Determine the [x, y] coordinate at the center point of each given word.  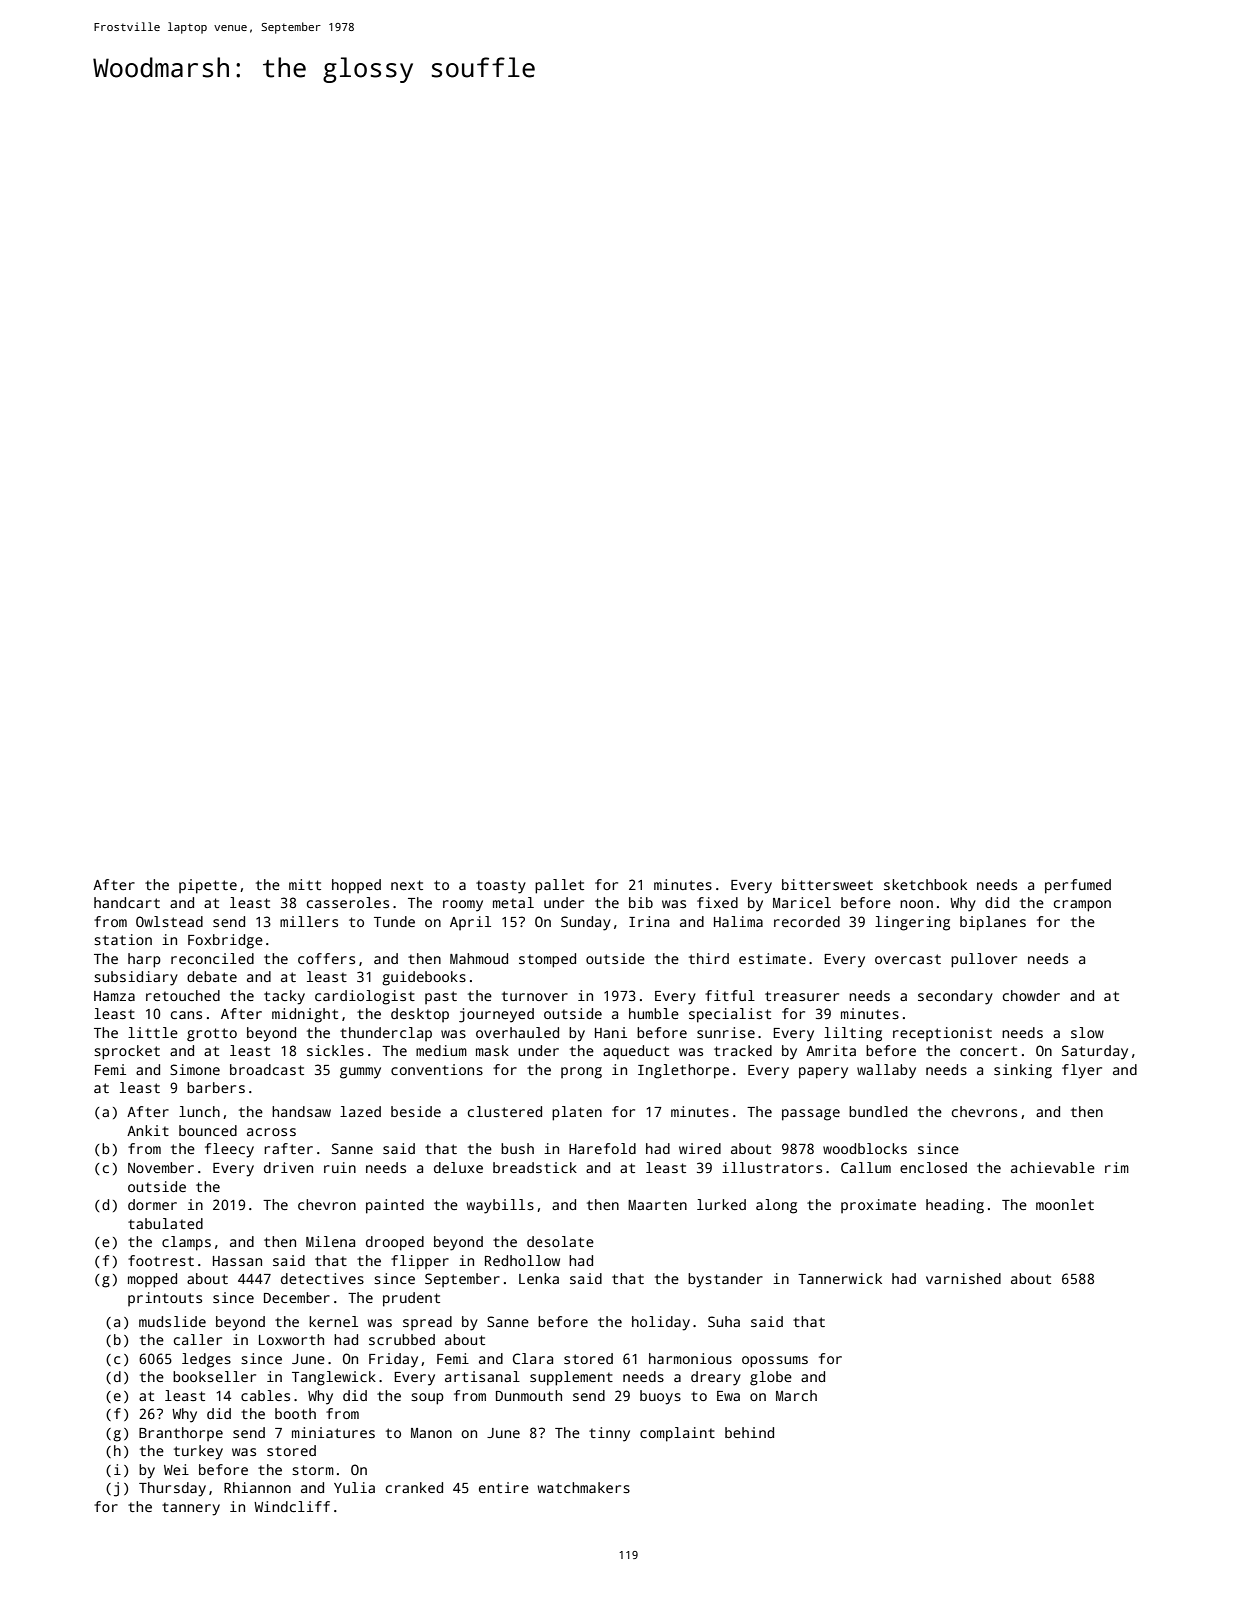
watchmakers [583, 1487]
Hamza [114, 996]
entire [504, 1487]
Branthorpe [181, 1434]
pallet [559, 886]
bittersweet [827, 884]
